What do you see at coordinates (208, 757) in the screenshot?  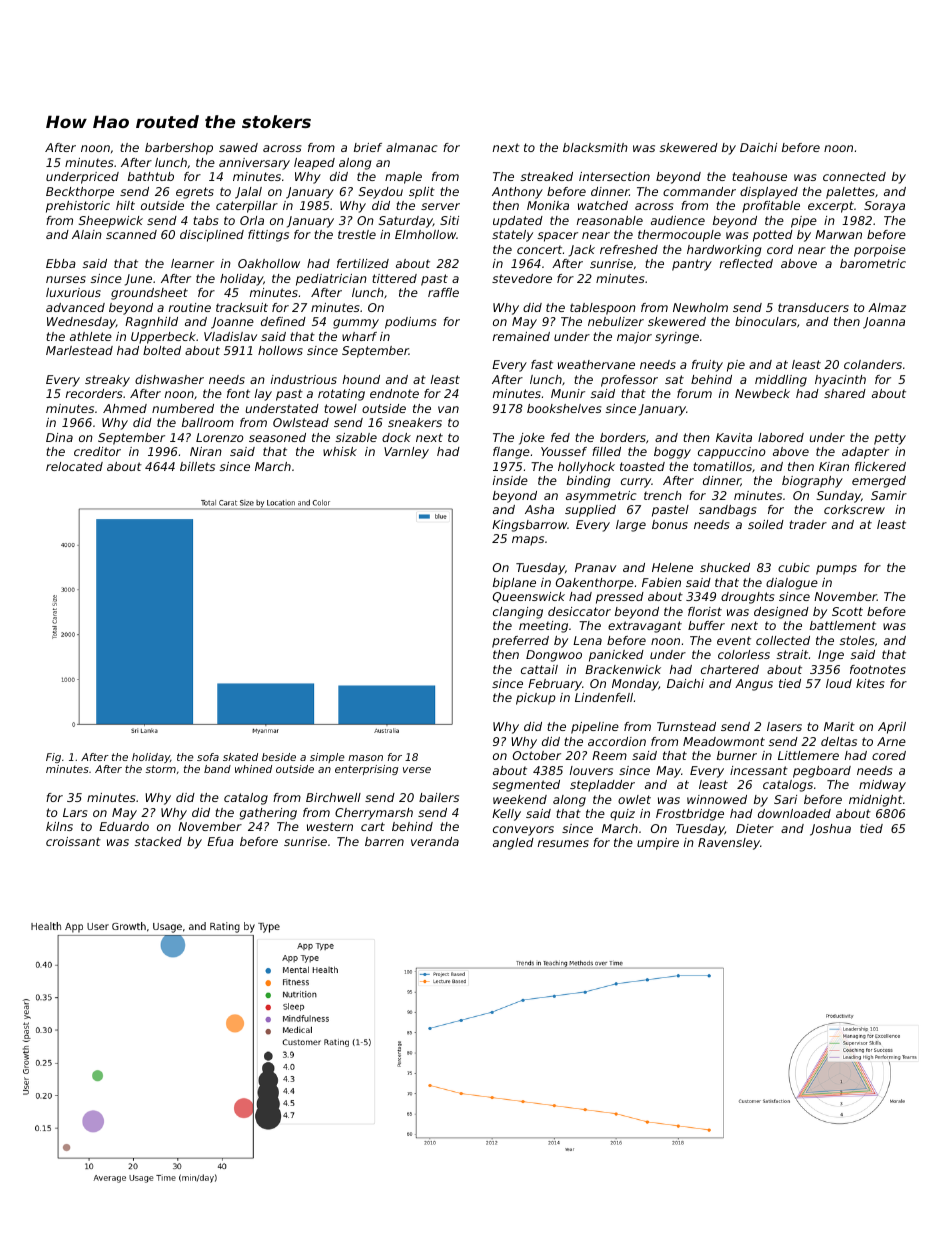 I see `sofa` at bounding box center [208, 757].
